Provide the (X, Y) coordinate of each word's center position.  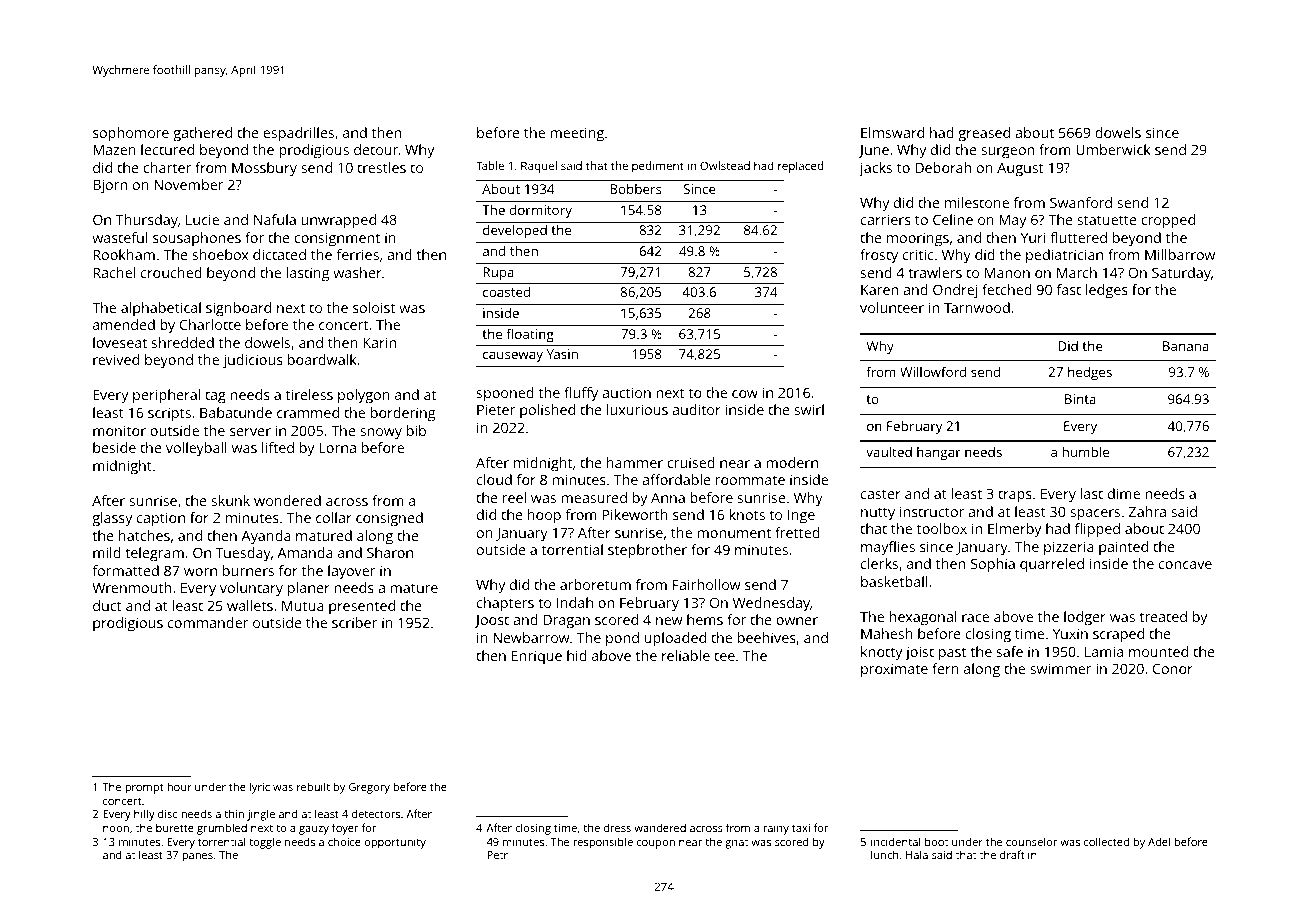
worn (200, 572)
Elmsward (892, 132)
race (975, 618)
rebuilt (313, 786)
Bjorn (110, 186)
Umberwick (1113, 149)
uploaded (675, 639)
